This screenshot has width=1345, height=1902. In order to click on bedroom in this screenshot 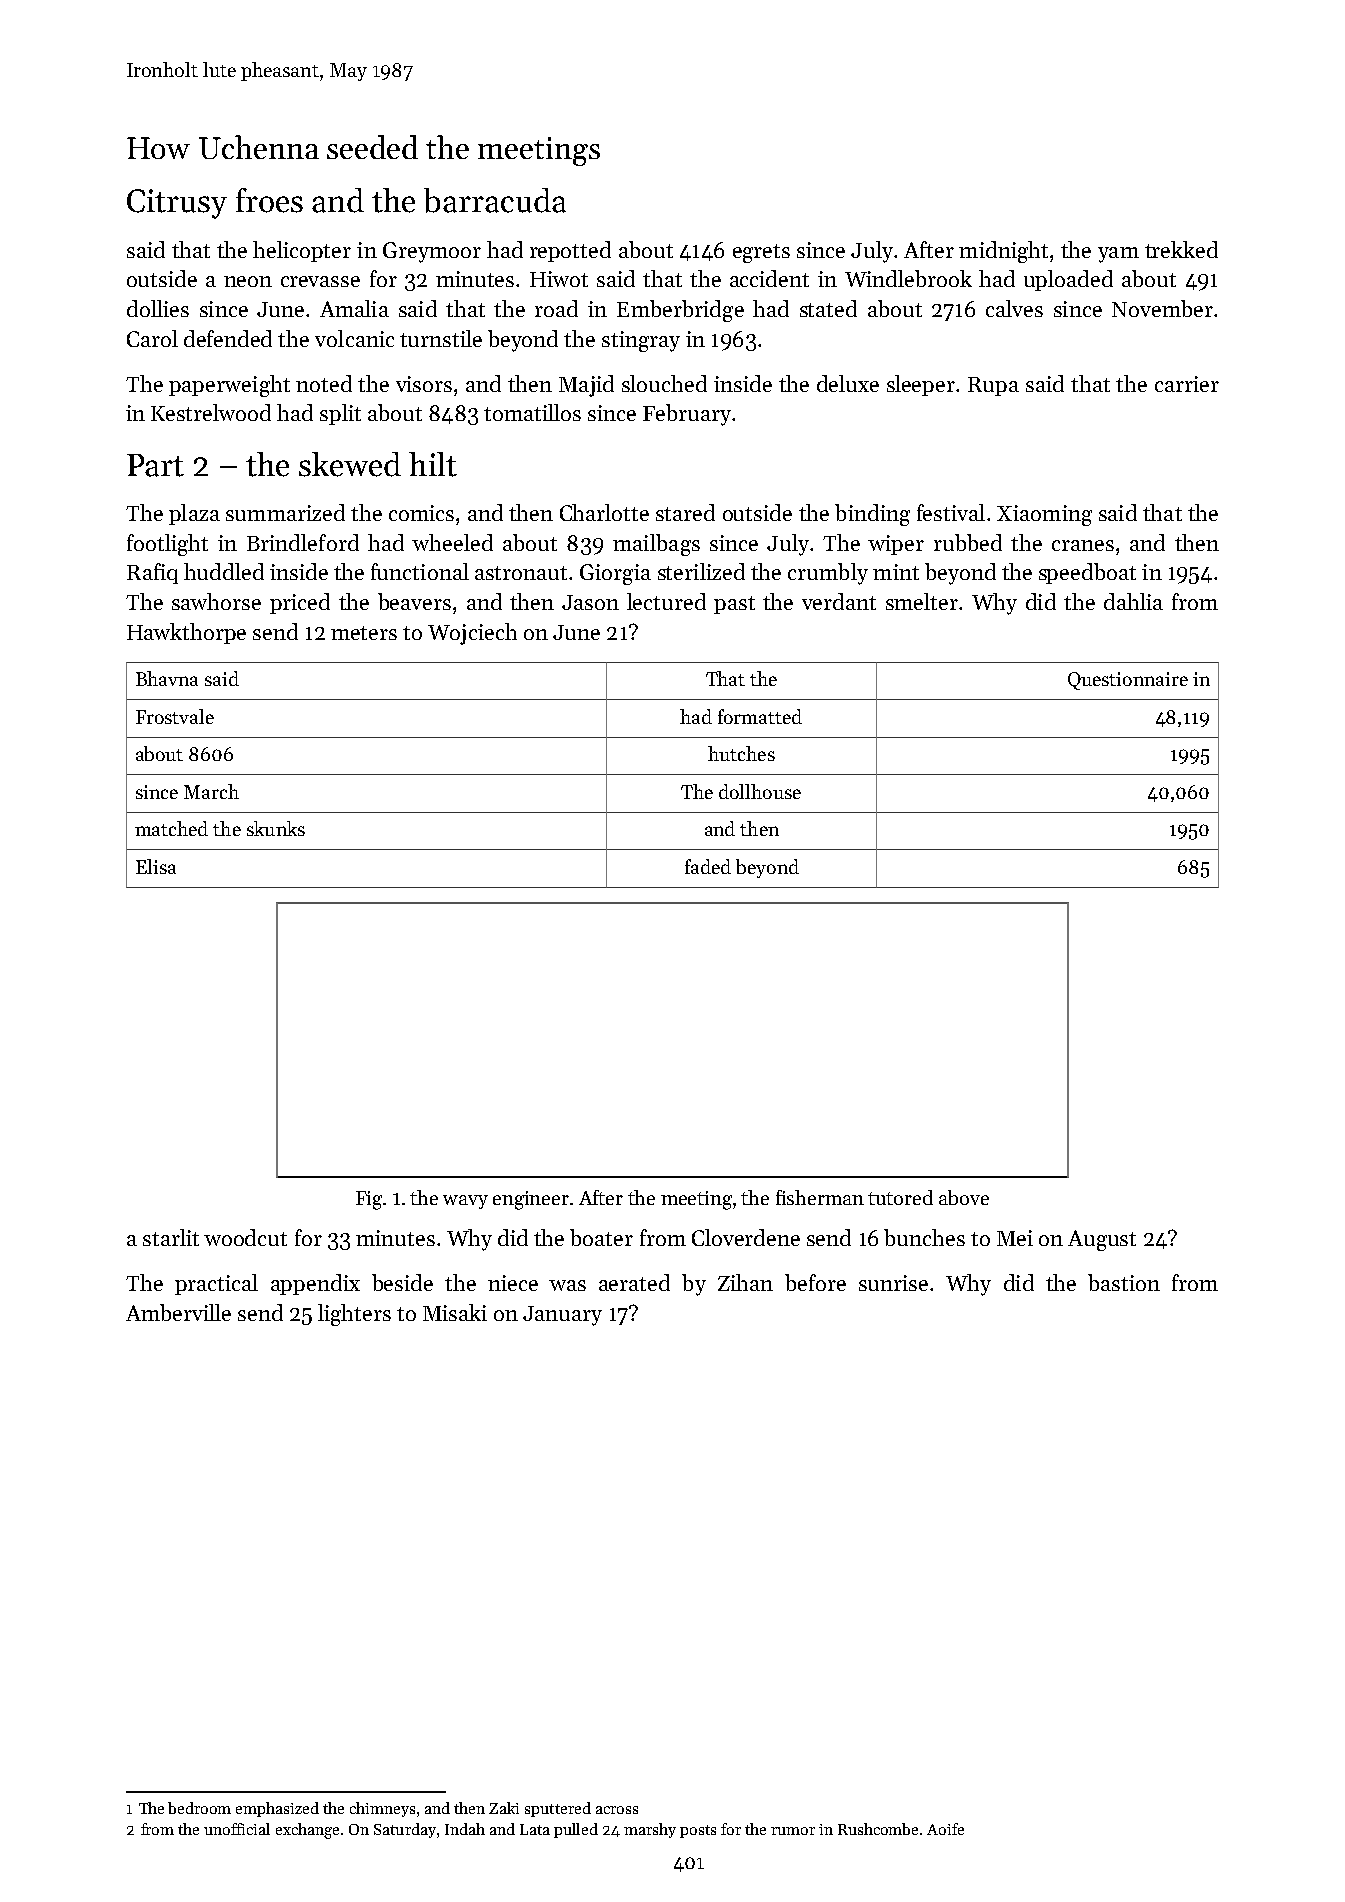, I will do `click(199, 1808)`.
